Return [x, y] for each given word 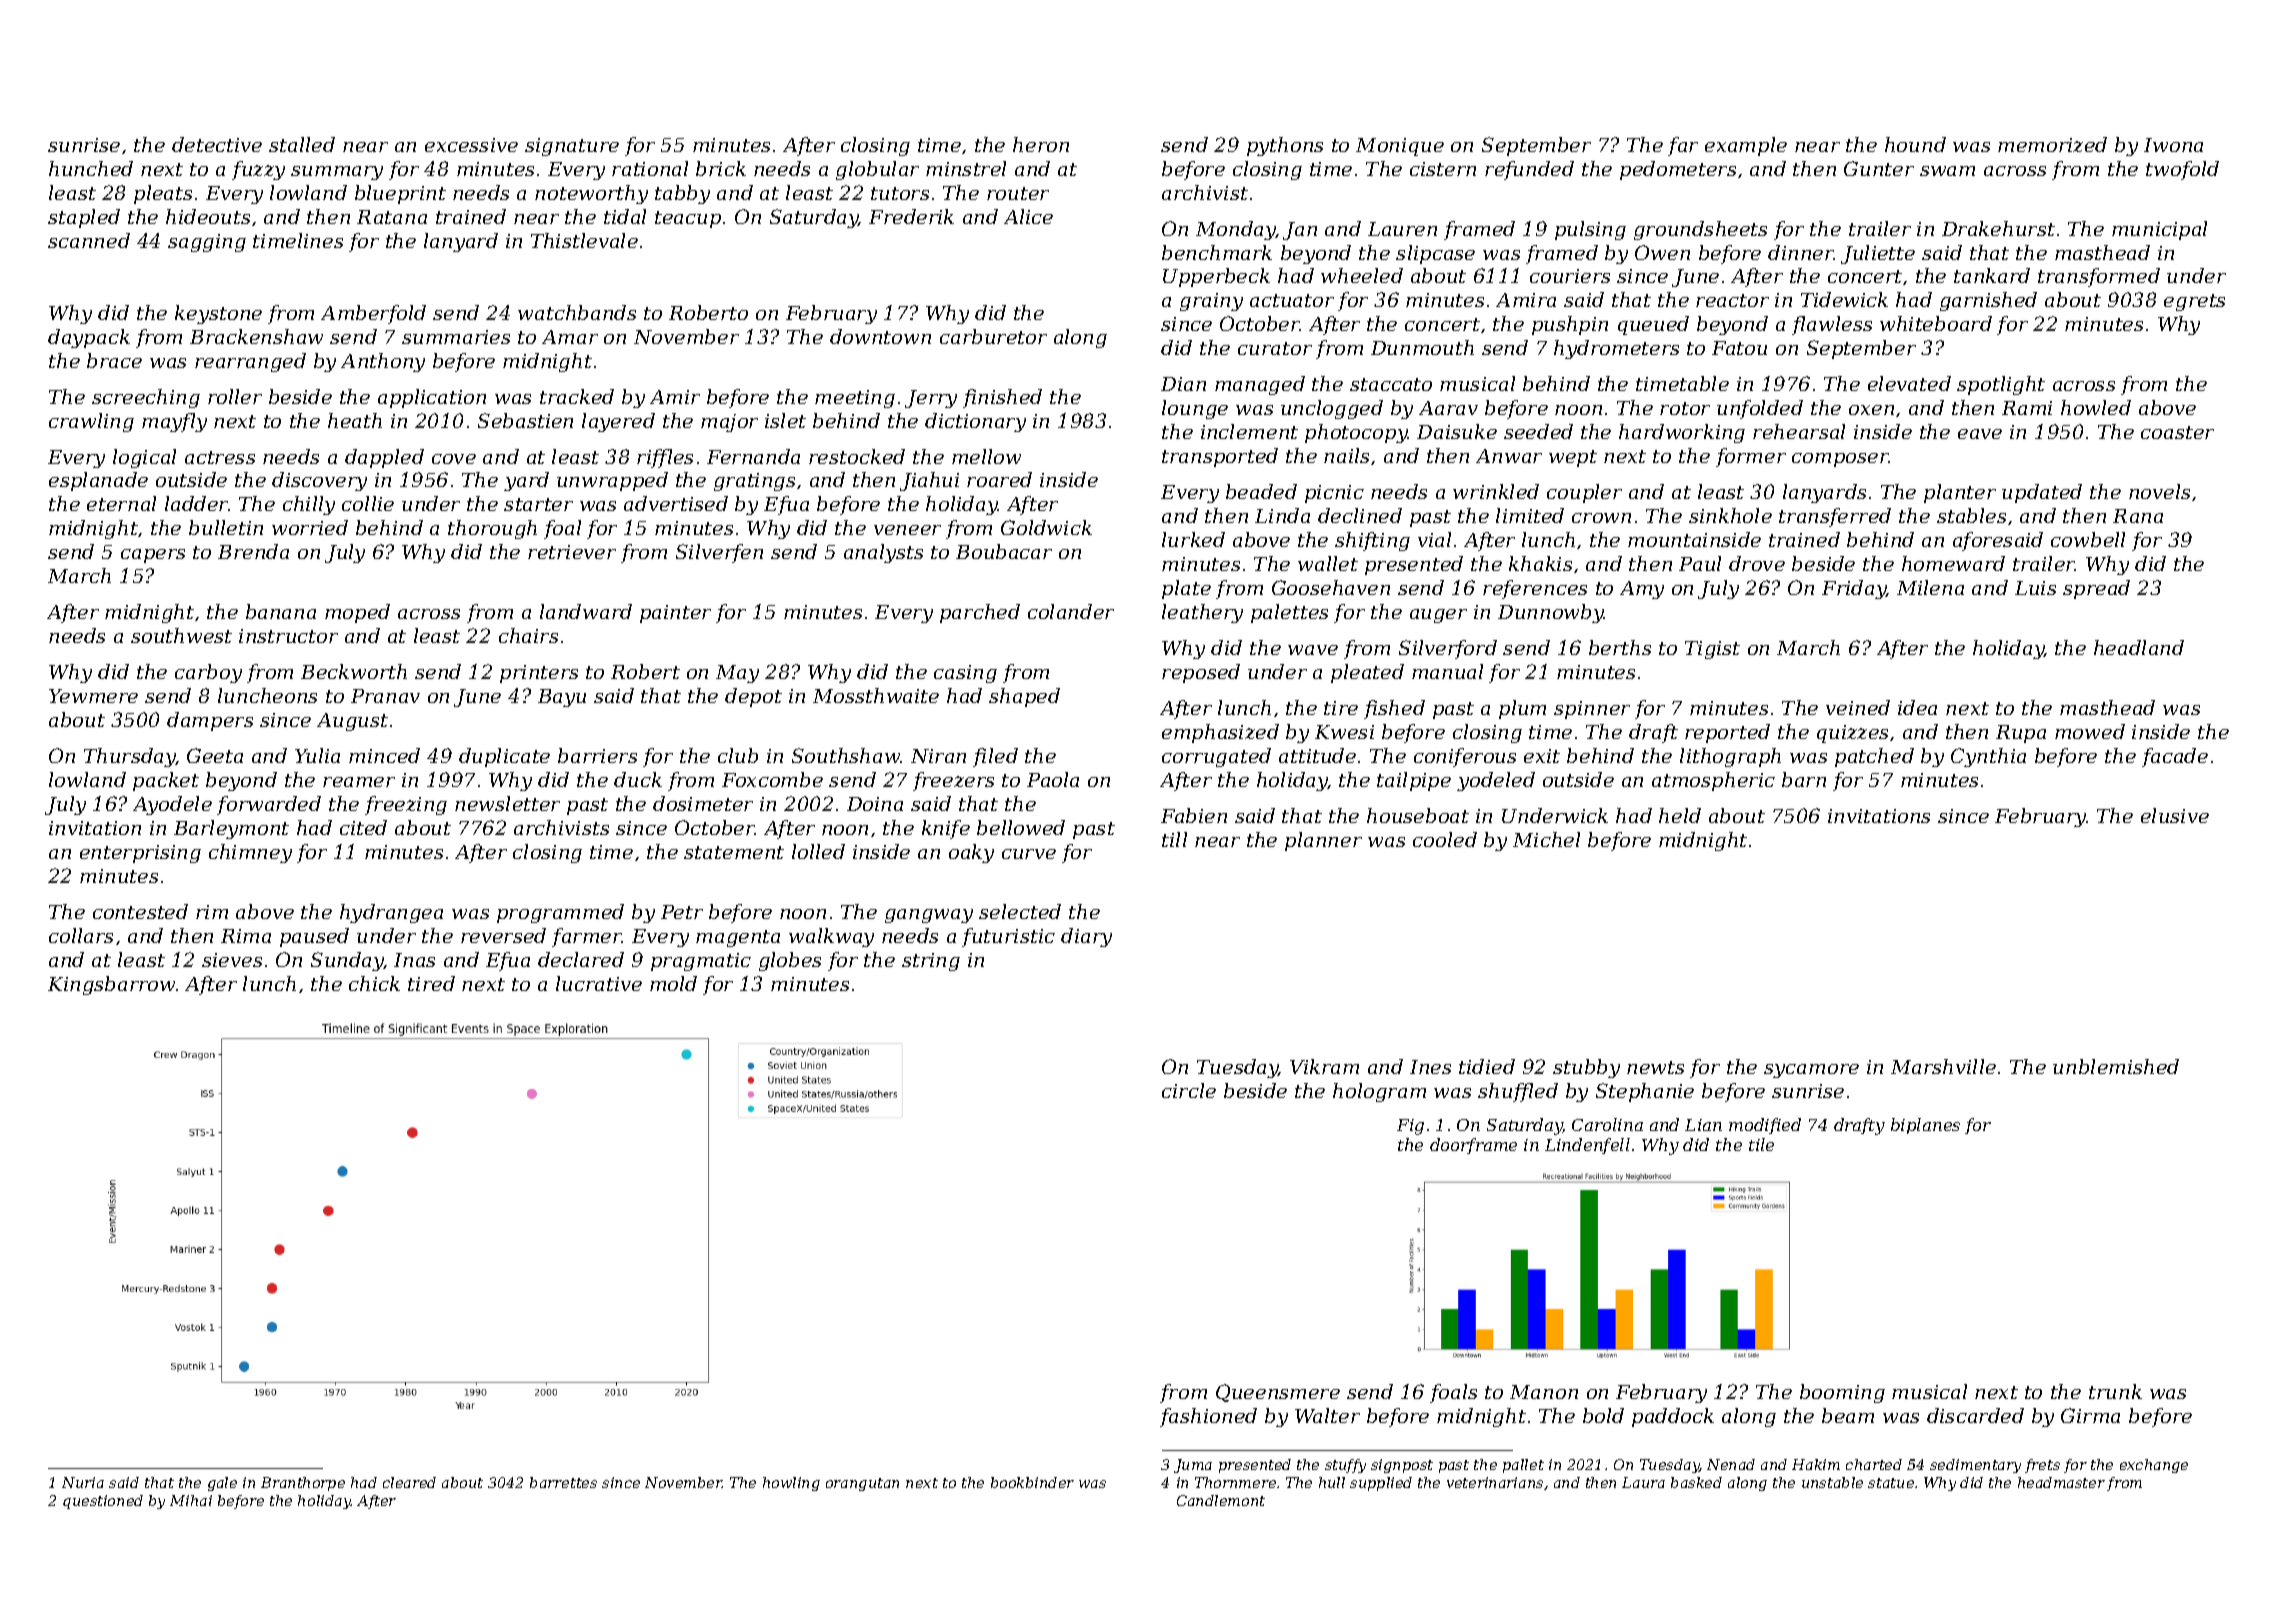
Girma [2090, 1415]
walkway [831, 937]
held [1680, 815]
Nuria [83, 1482]
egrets [2194, 302]
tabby [682, 194]
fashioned [1208, 1417]
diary [1086, 937]
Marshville [1943, 1066]
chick [374, 983]
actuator [1292, 300]
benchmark [1217, 252]
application [432, 398]
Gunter [1879, 168]
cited [363, 827]
